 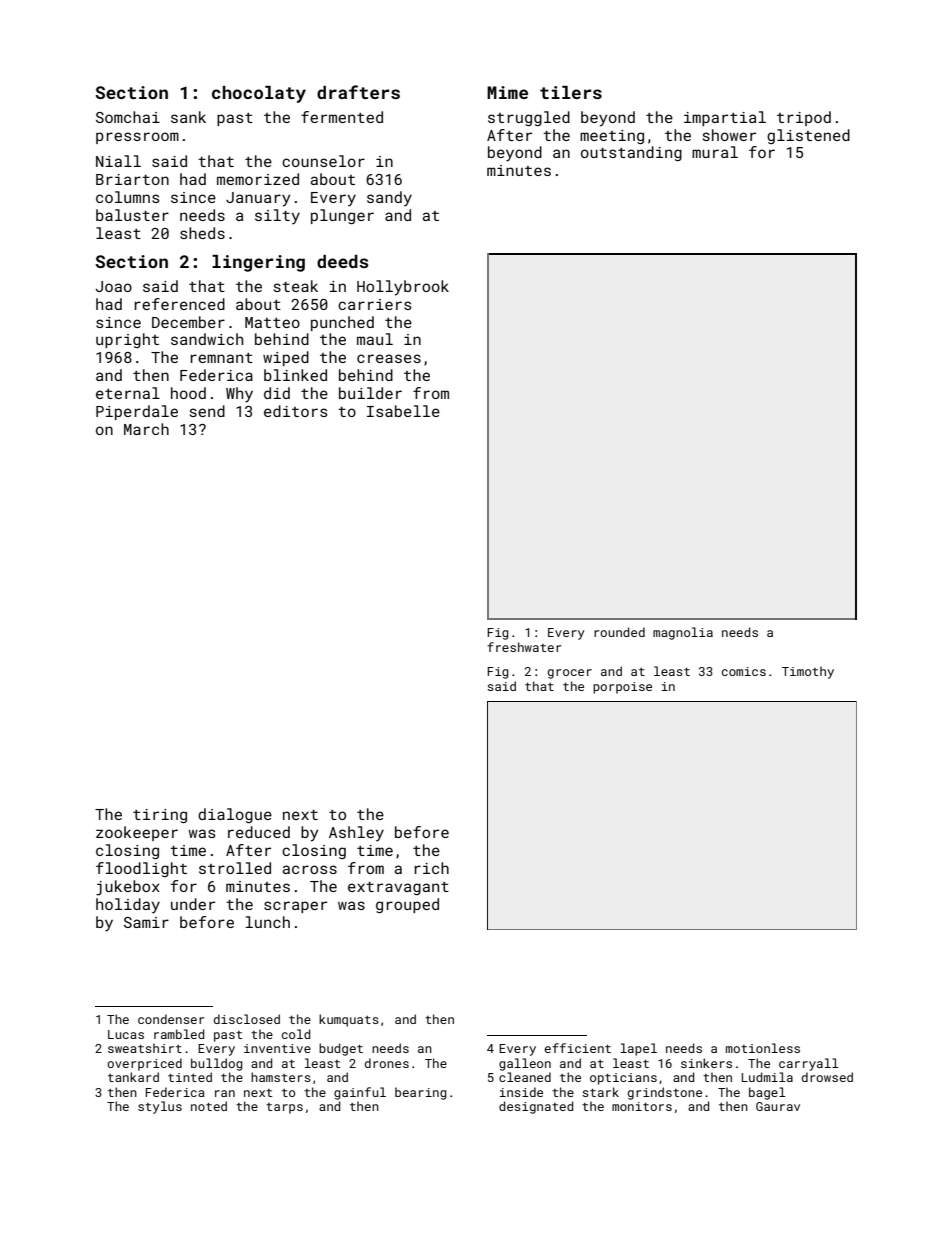 I want to click on March, so click(x=146, y=429).
